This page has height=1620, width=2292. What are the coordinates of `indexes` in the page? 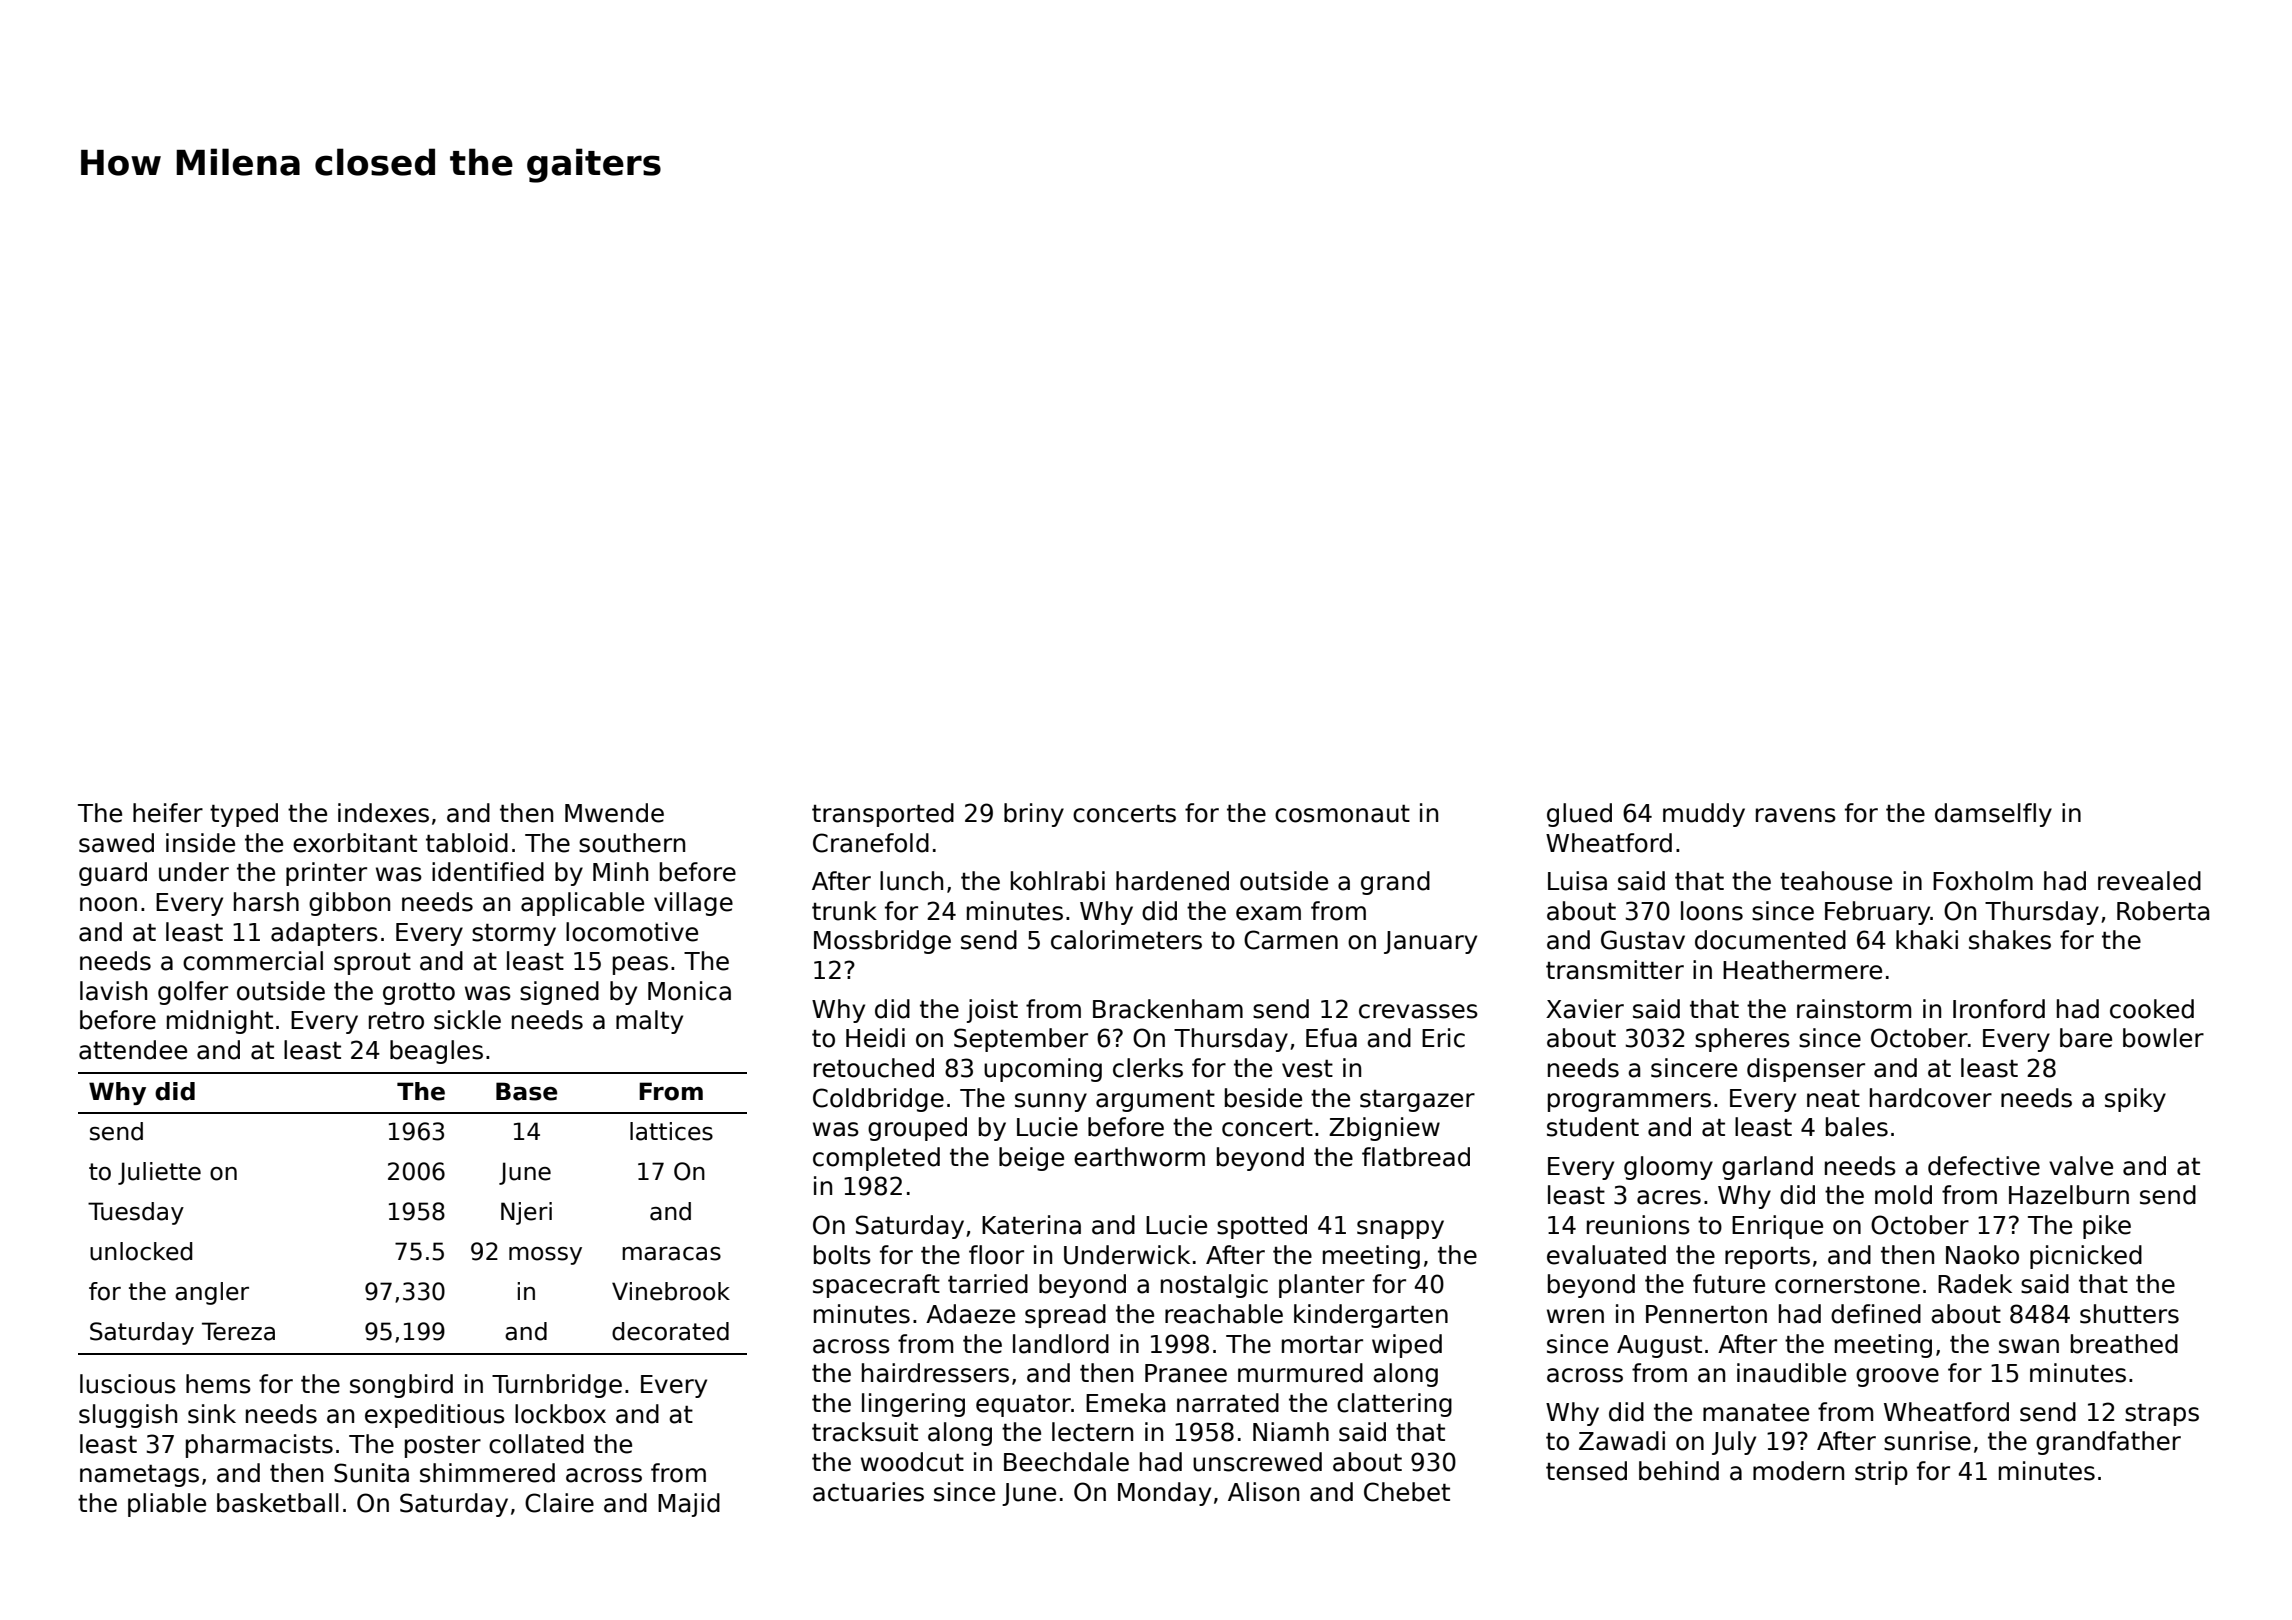 It's located at (383, 813).
